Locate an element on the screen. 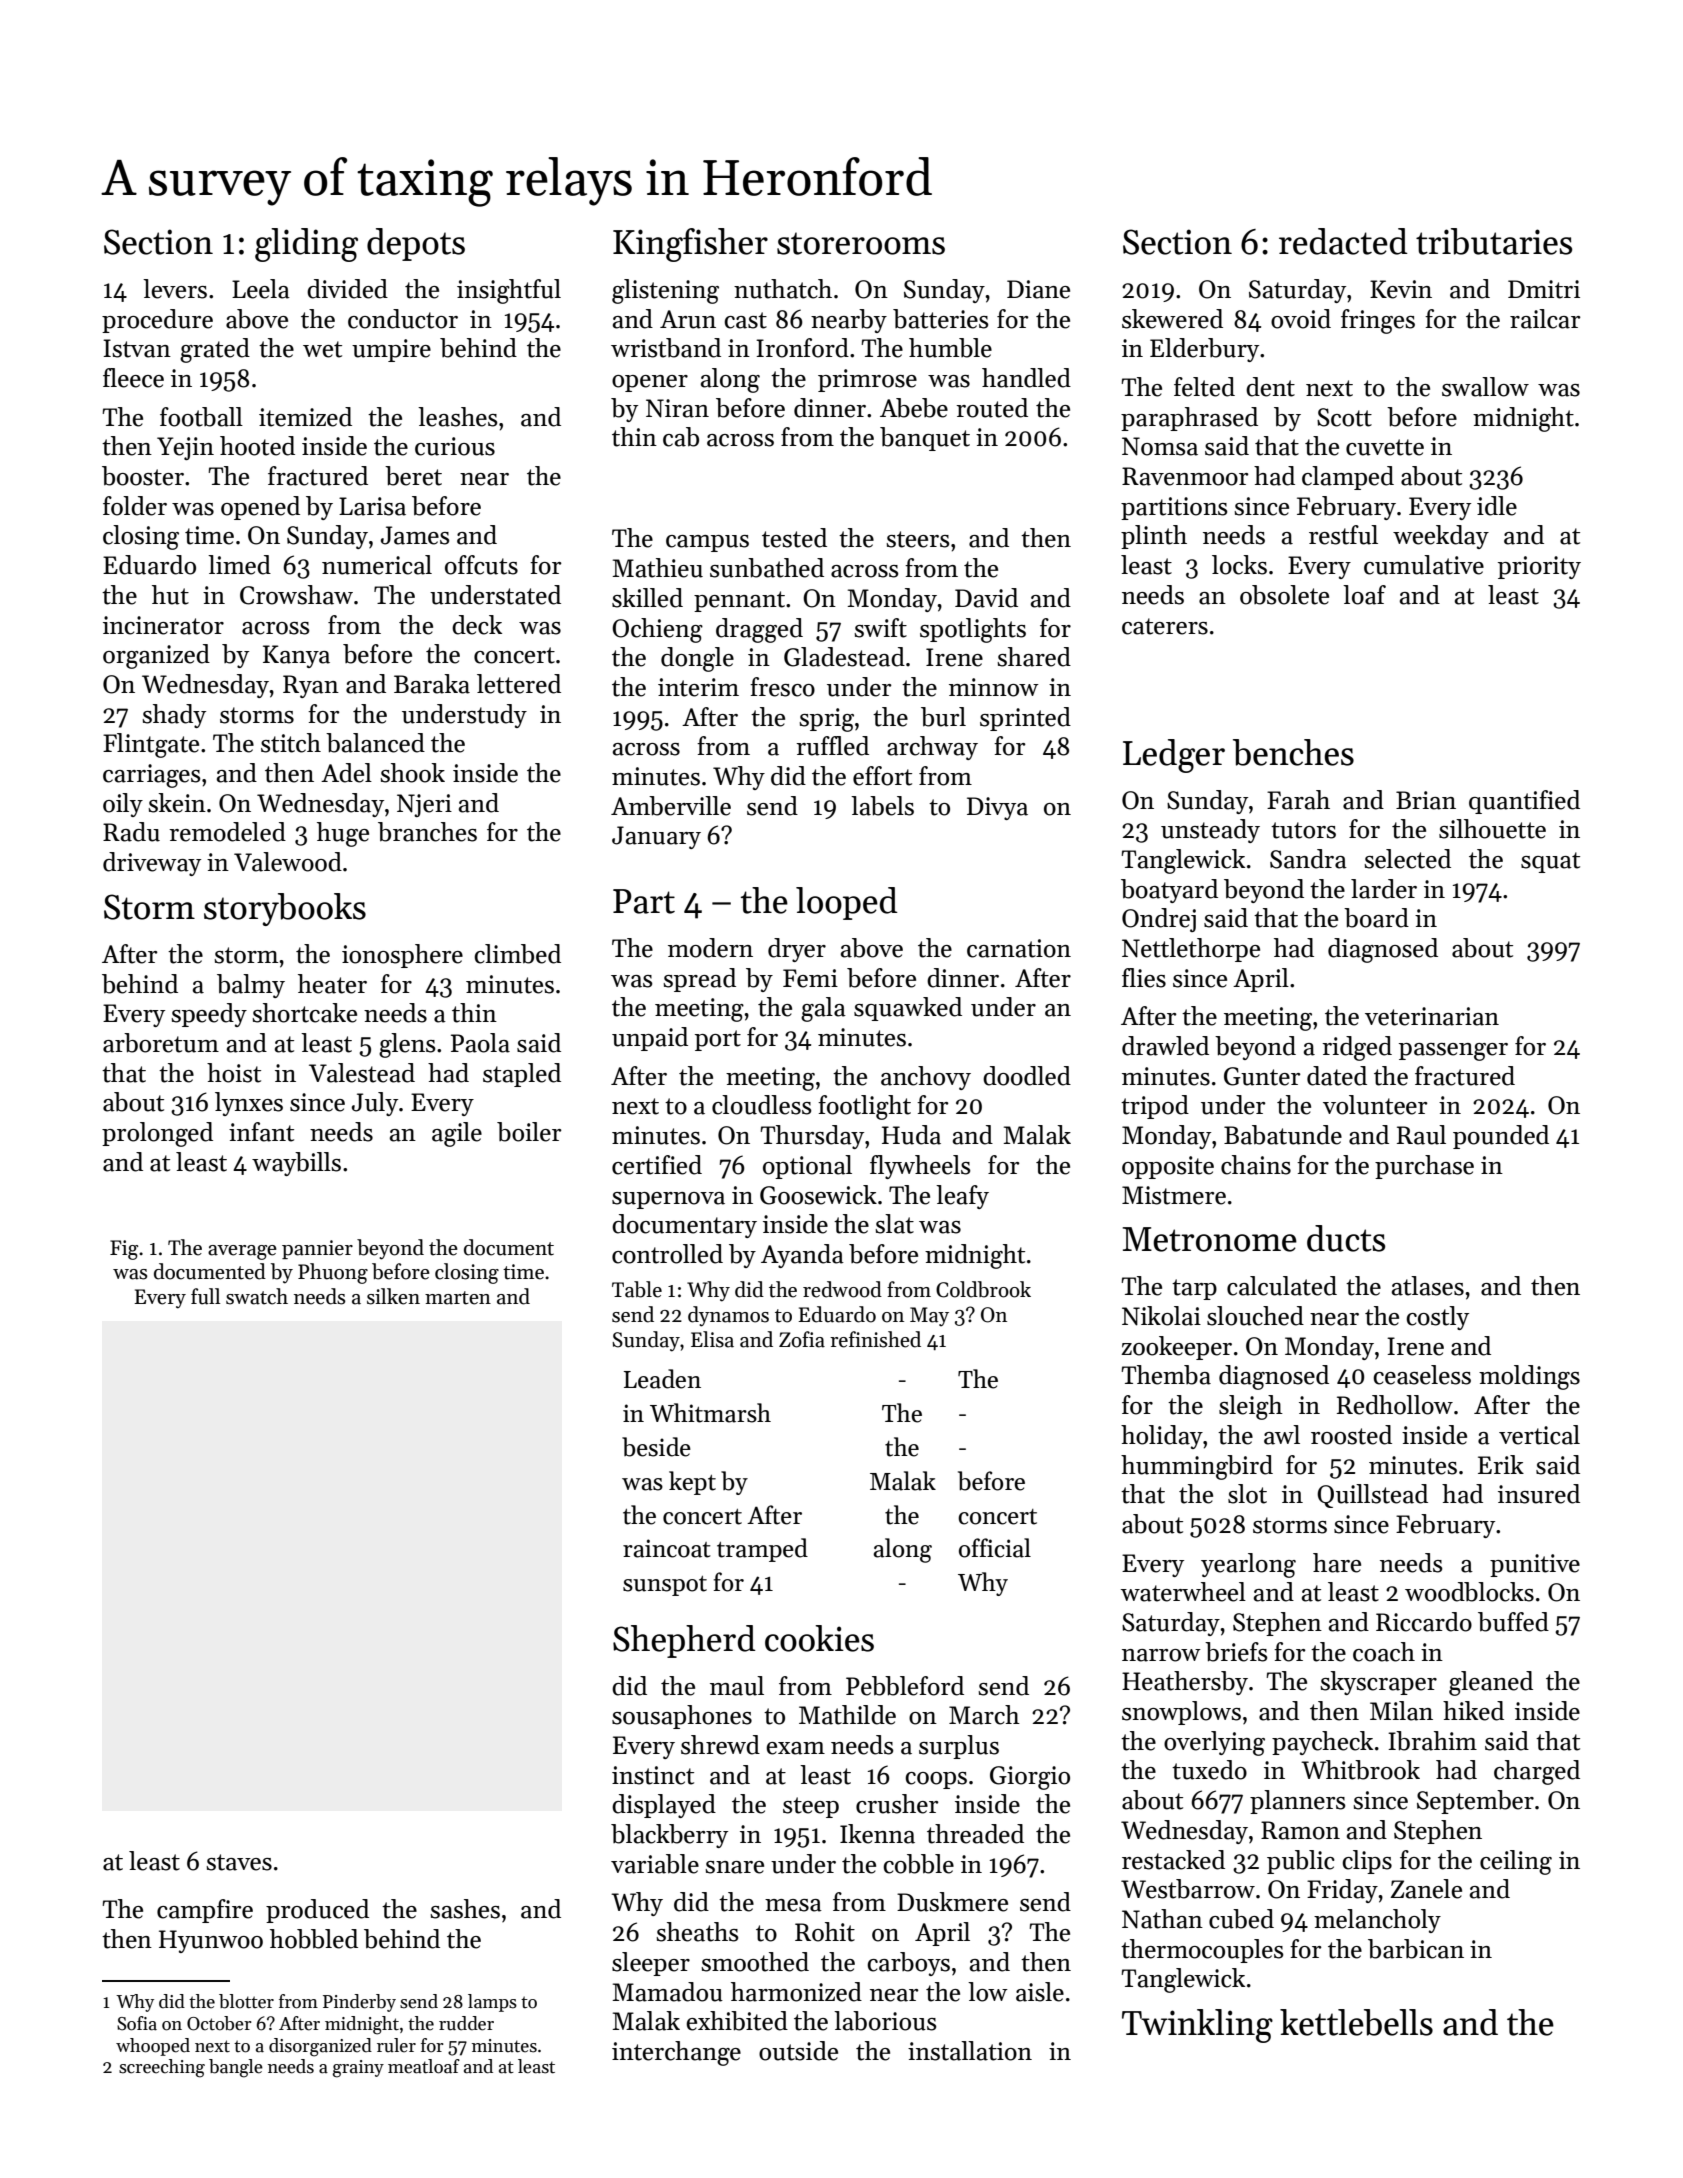 This screenshot has width=1683, height=2178. certified is located at coordinates (657, 1165).
